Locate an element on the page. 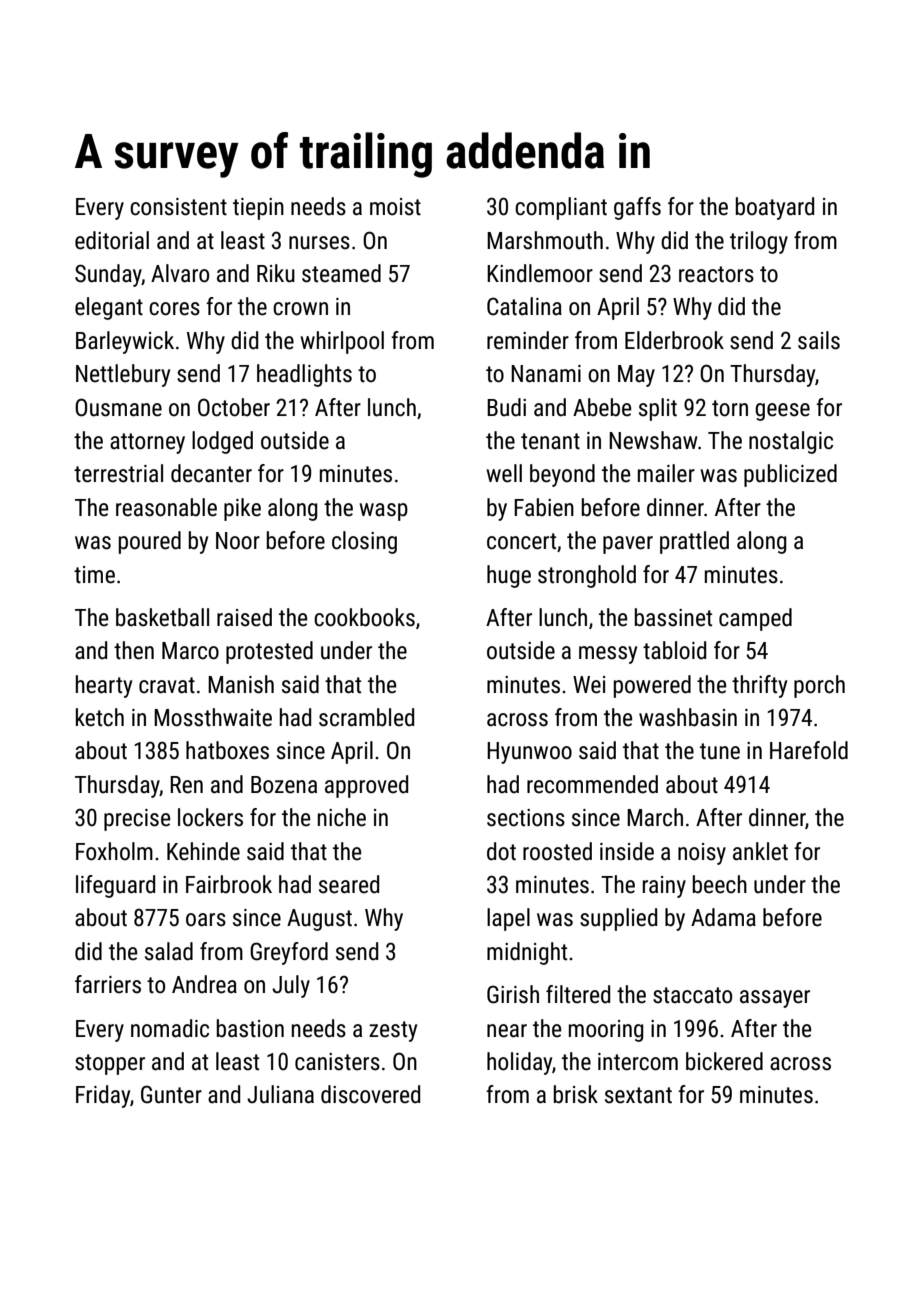 This page has height=1311, width=924. Newshaw is located at coordinates (653, 440).
